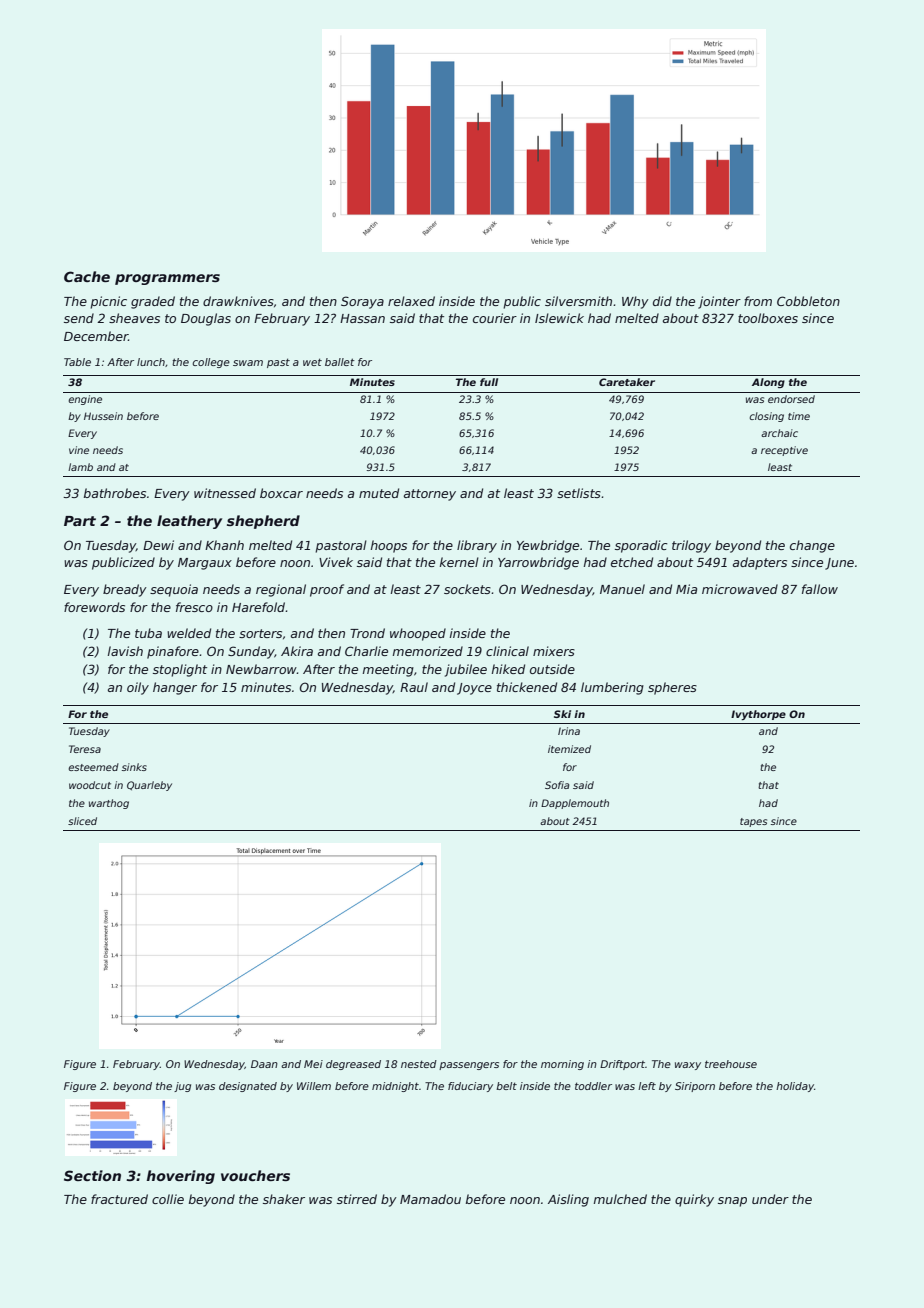  What do you see at coordinates (362, 302) in the screenshot?
I see `Soraya` at bounding box center [362, 302].
